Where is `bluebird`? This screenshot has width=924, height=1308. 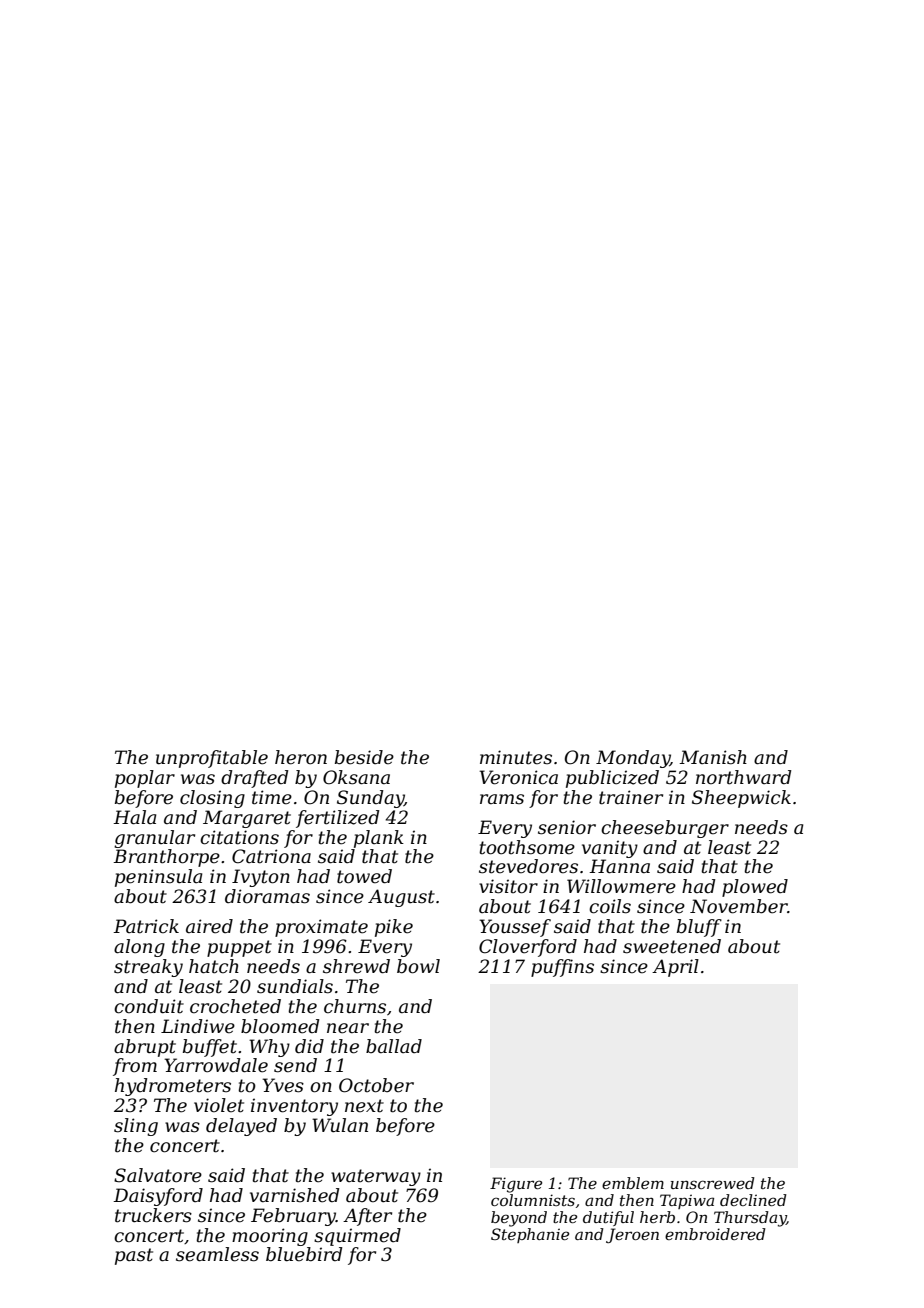 bluebird is located at coordinates (304, 1254).
